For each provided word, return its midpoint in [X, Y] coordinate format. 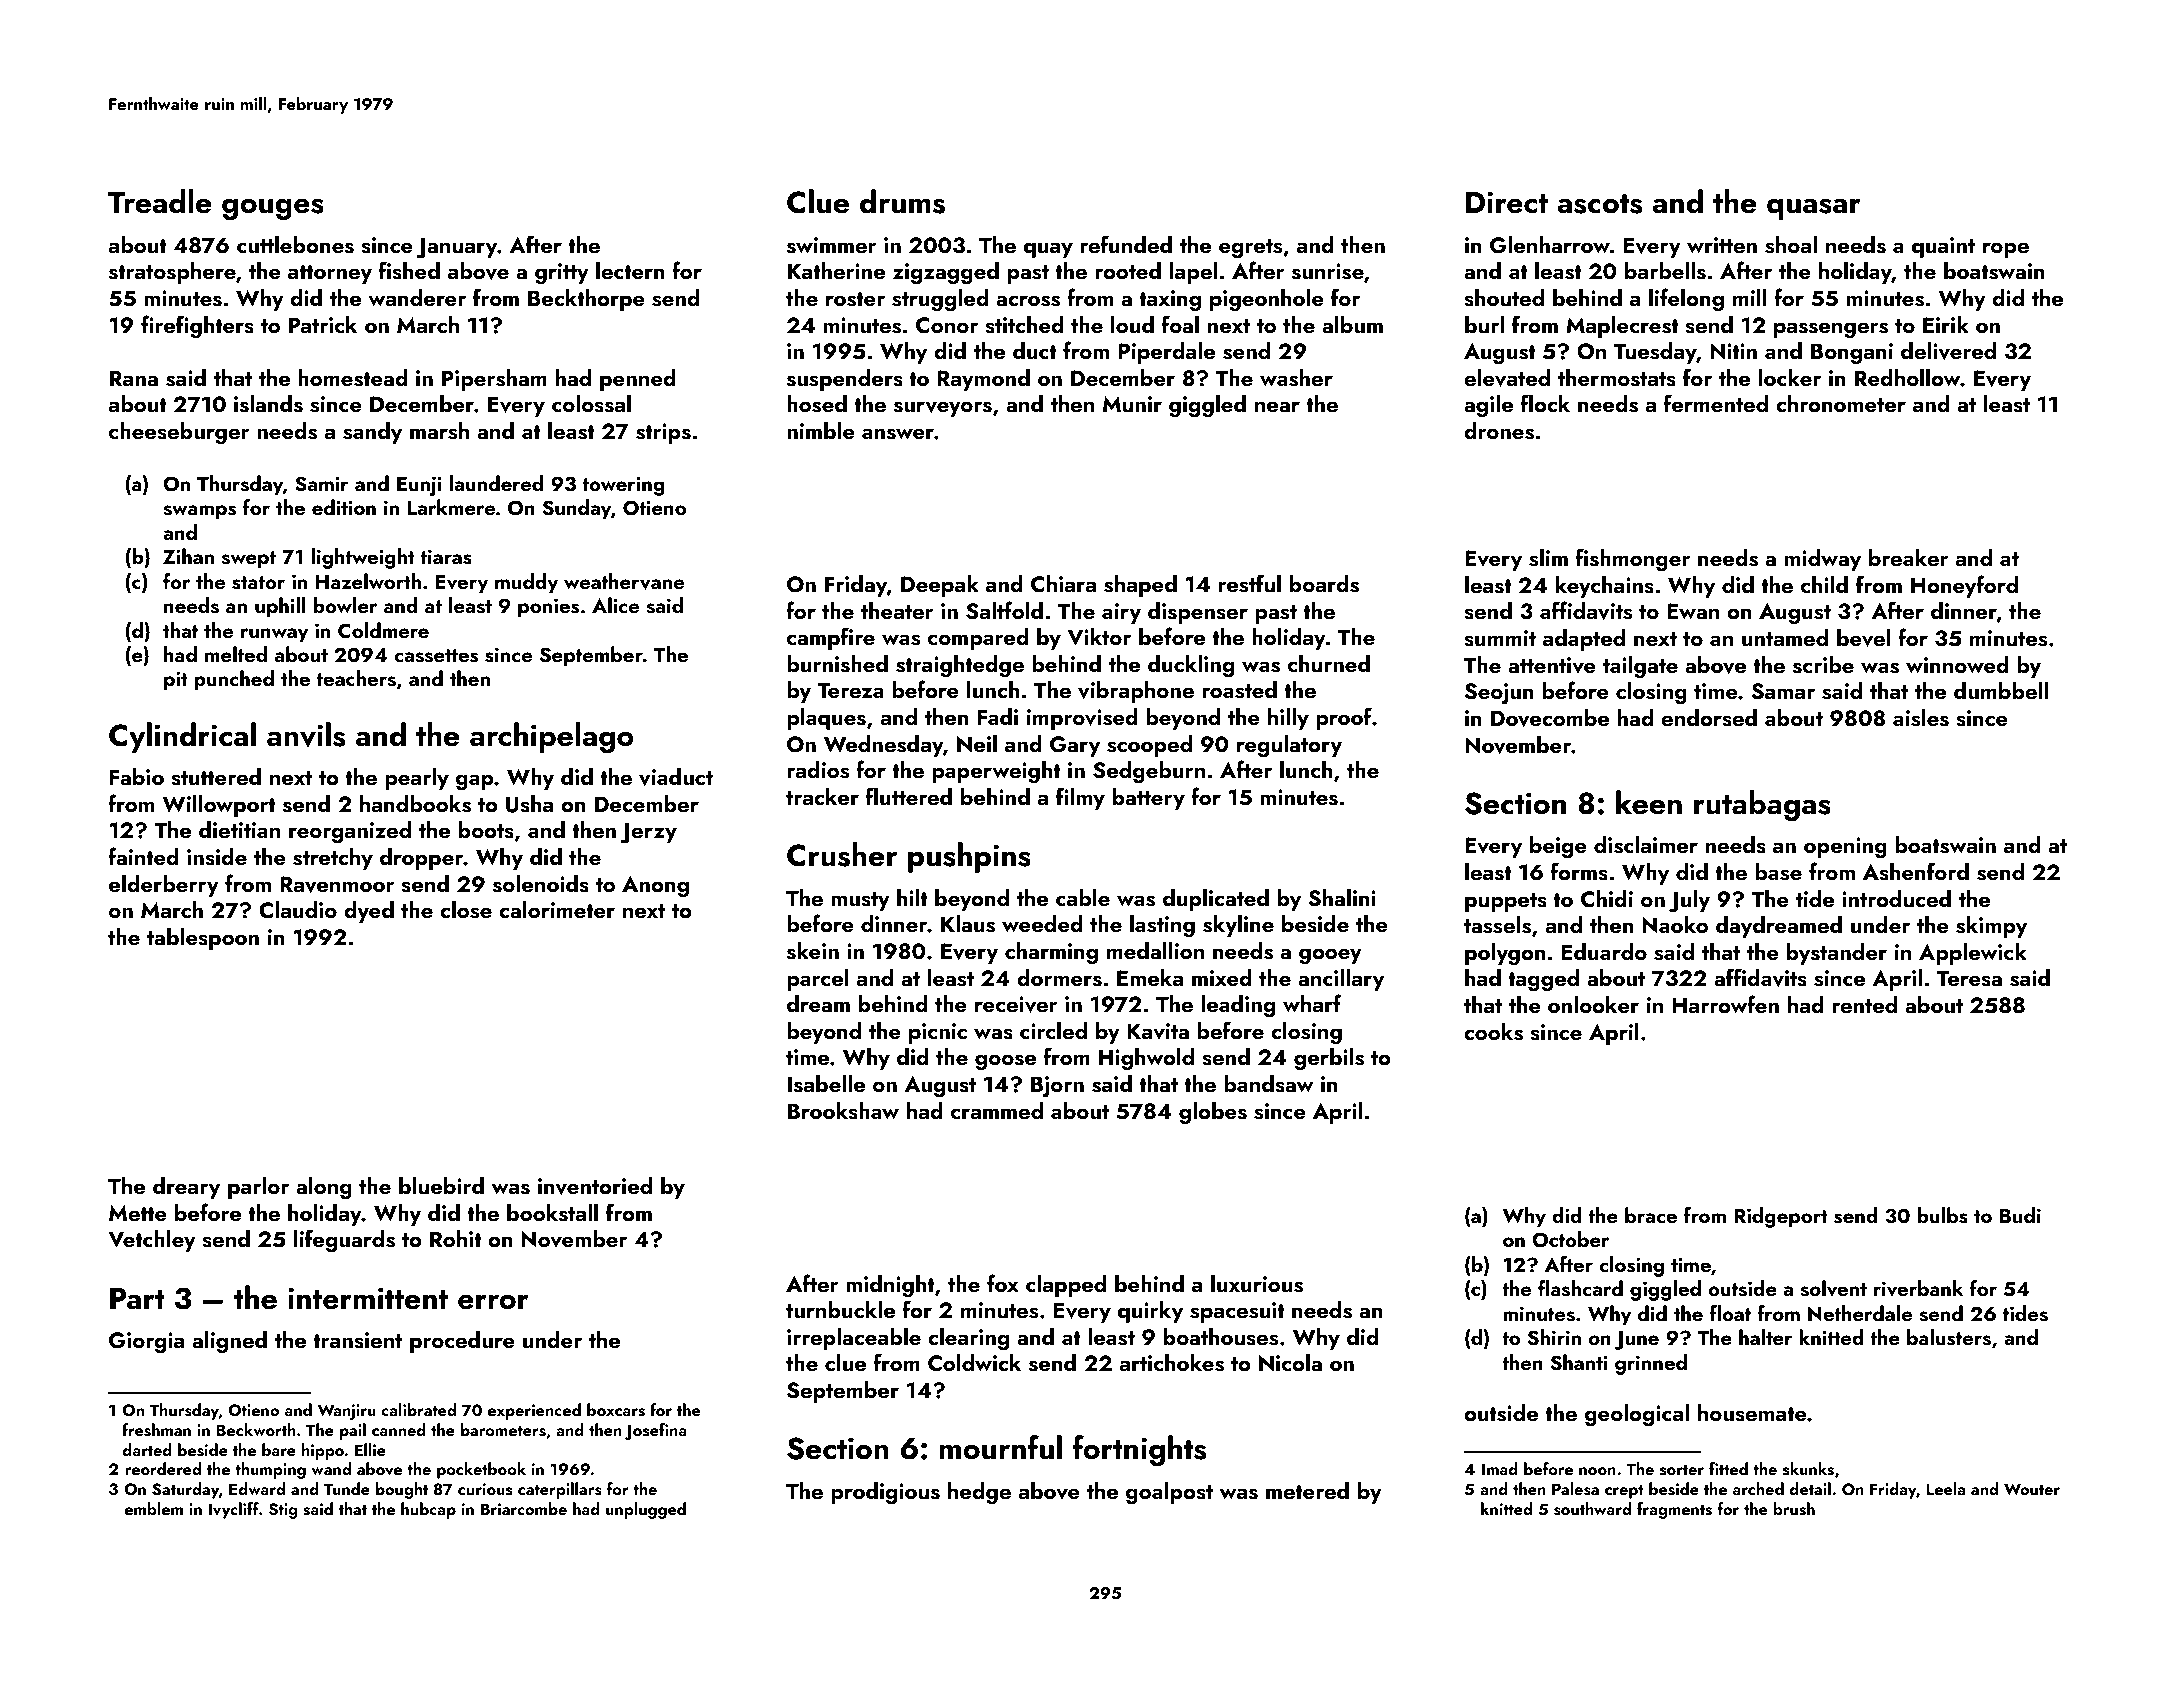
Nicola [1290, 1363]
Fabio [137, 776]
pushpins [969, 857]
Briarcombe [524, 1508]
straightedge [960, 666]
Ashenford [1916, 871]
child [1824, 584]
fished [409, 270]
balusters [1949, 1337]
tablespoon [203, 939]
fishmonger [1633, 560]
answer [898, 434]
